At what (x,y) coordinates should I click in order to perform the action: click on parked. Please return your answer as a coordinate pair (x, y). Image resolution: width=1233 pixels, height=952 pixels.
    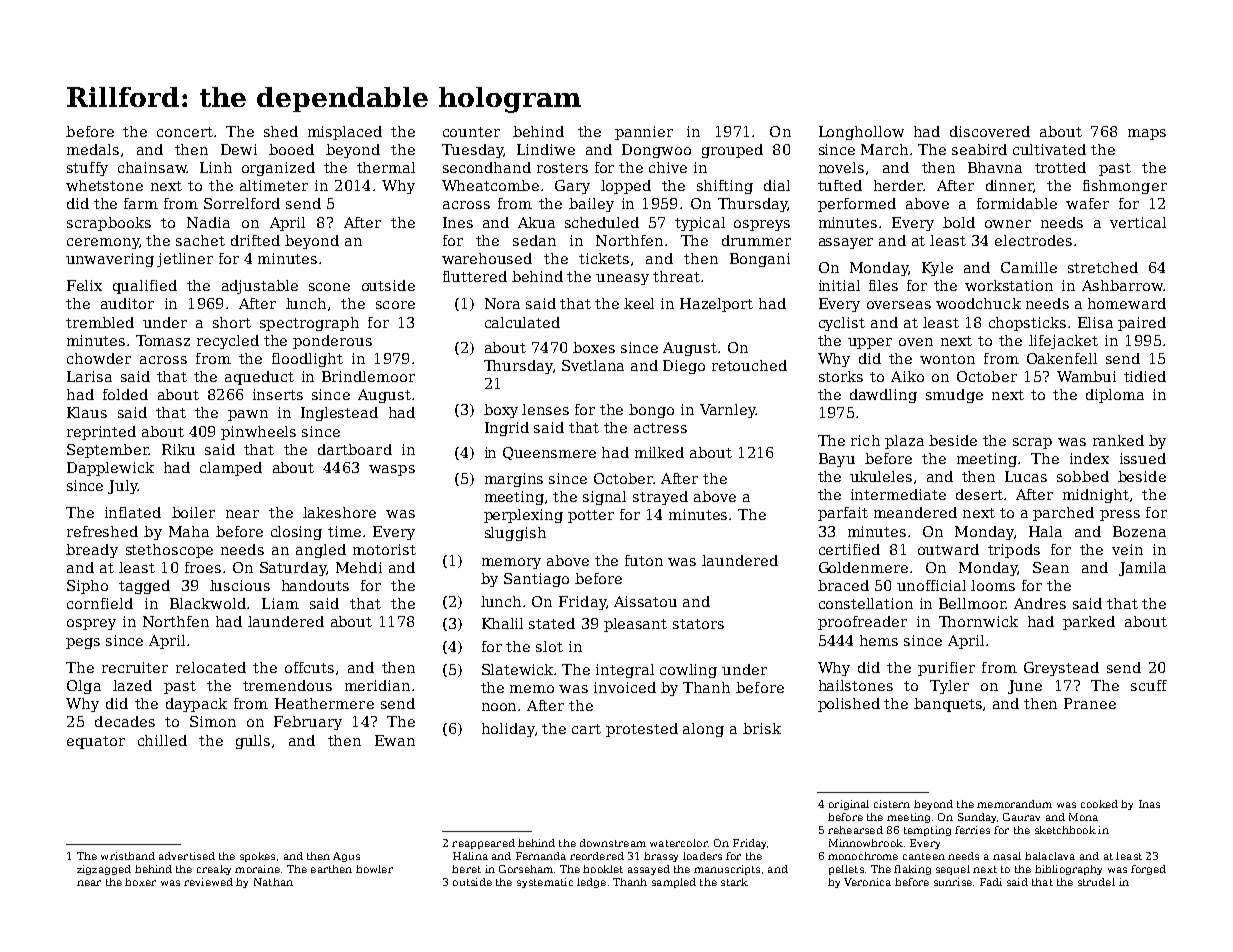
    Looking at the image, I should click on (1089, 623).
